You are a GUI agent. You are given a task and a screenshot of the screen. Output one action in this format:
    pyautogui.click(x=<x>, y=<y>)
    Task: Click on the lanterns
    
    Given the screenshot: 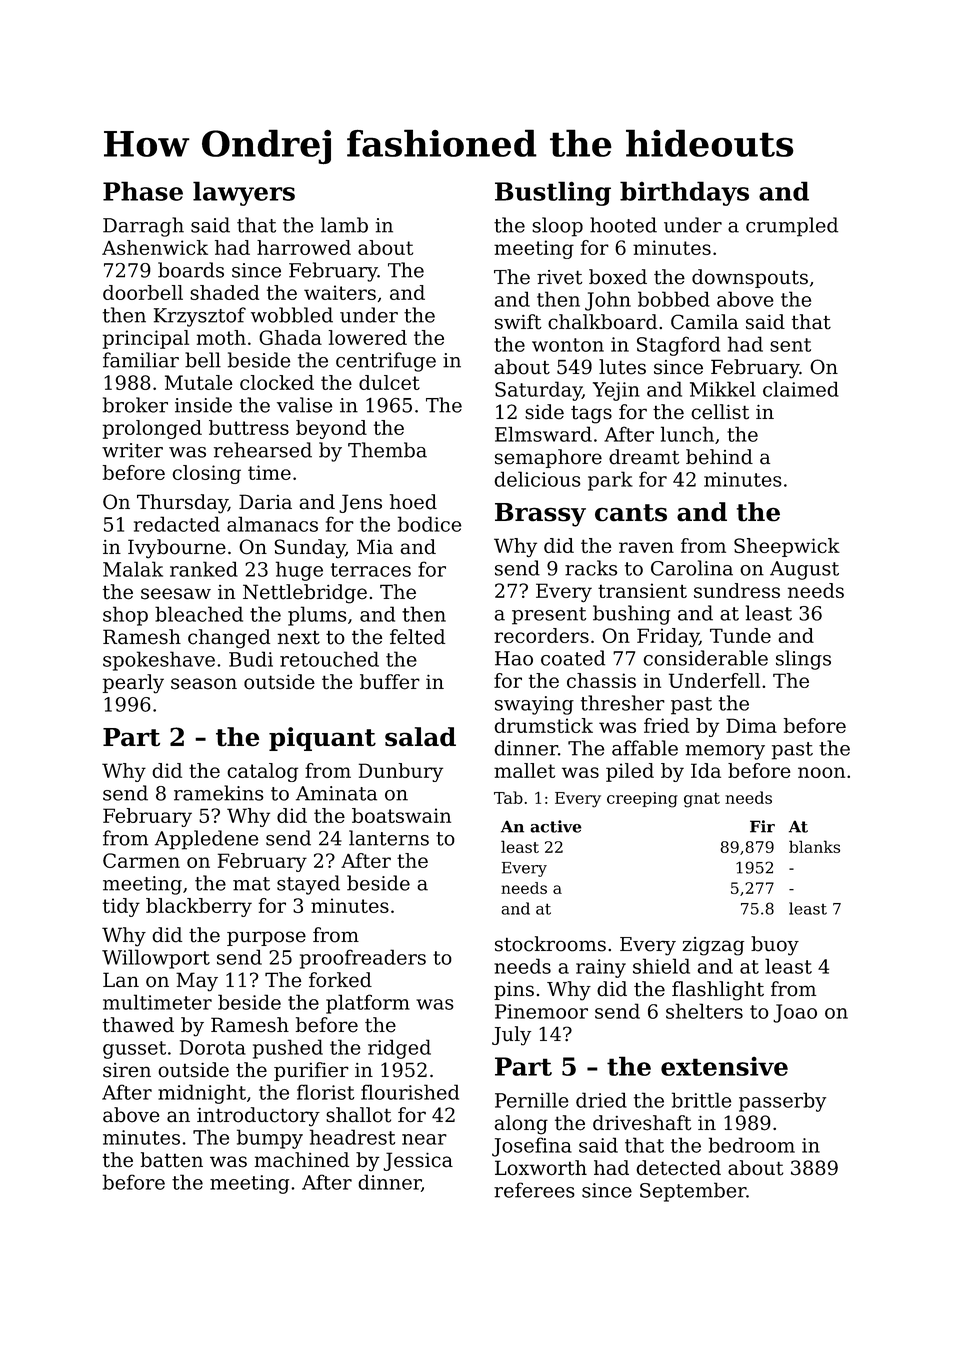 What is the action you would take?
    pyautogui.click(x=389, y=838)
